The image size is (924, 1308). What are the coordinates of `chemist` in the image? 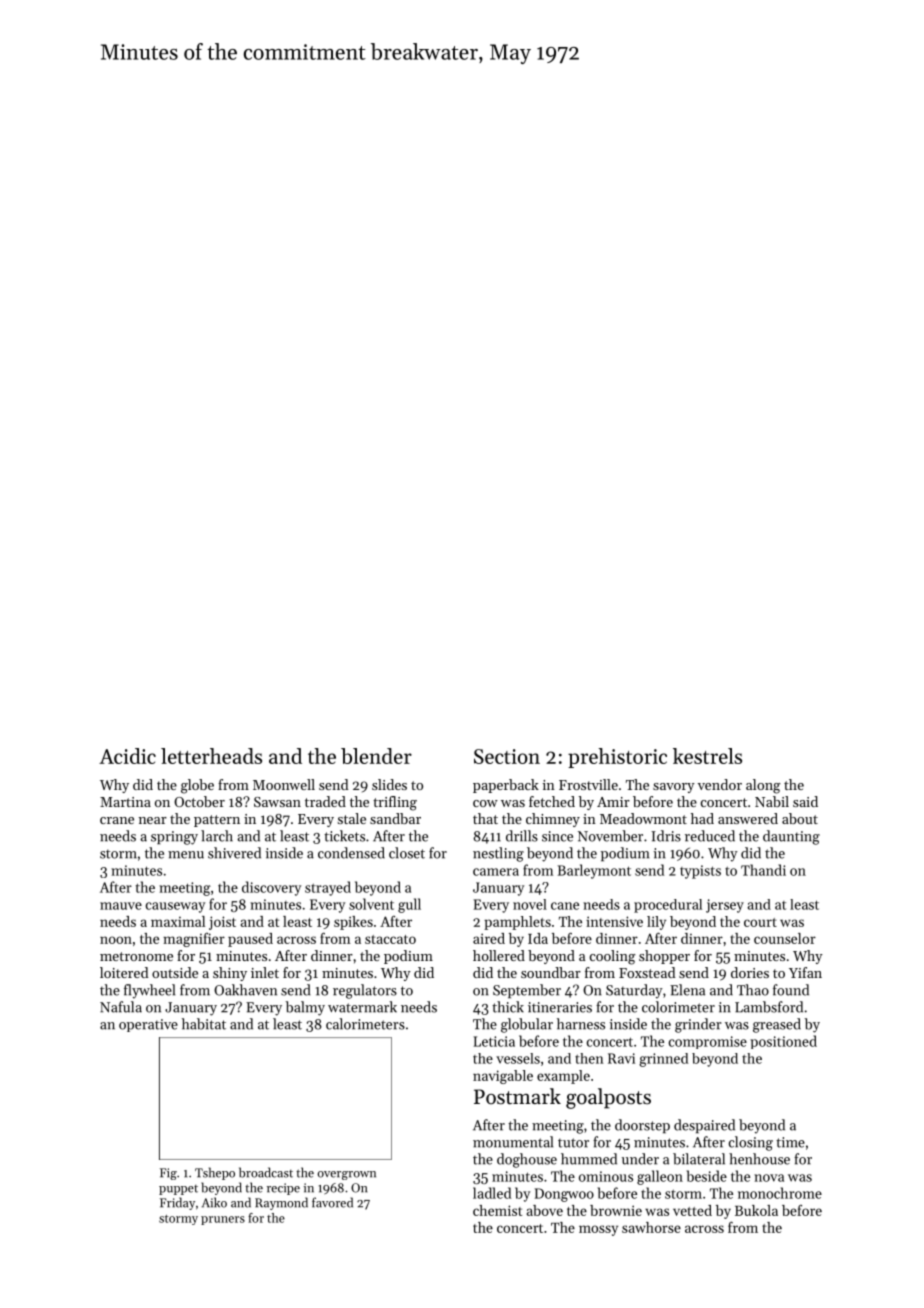 It's located at (497, 1210).
